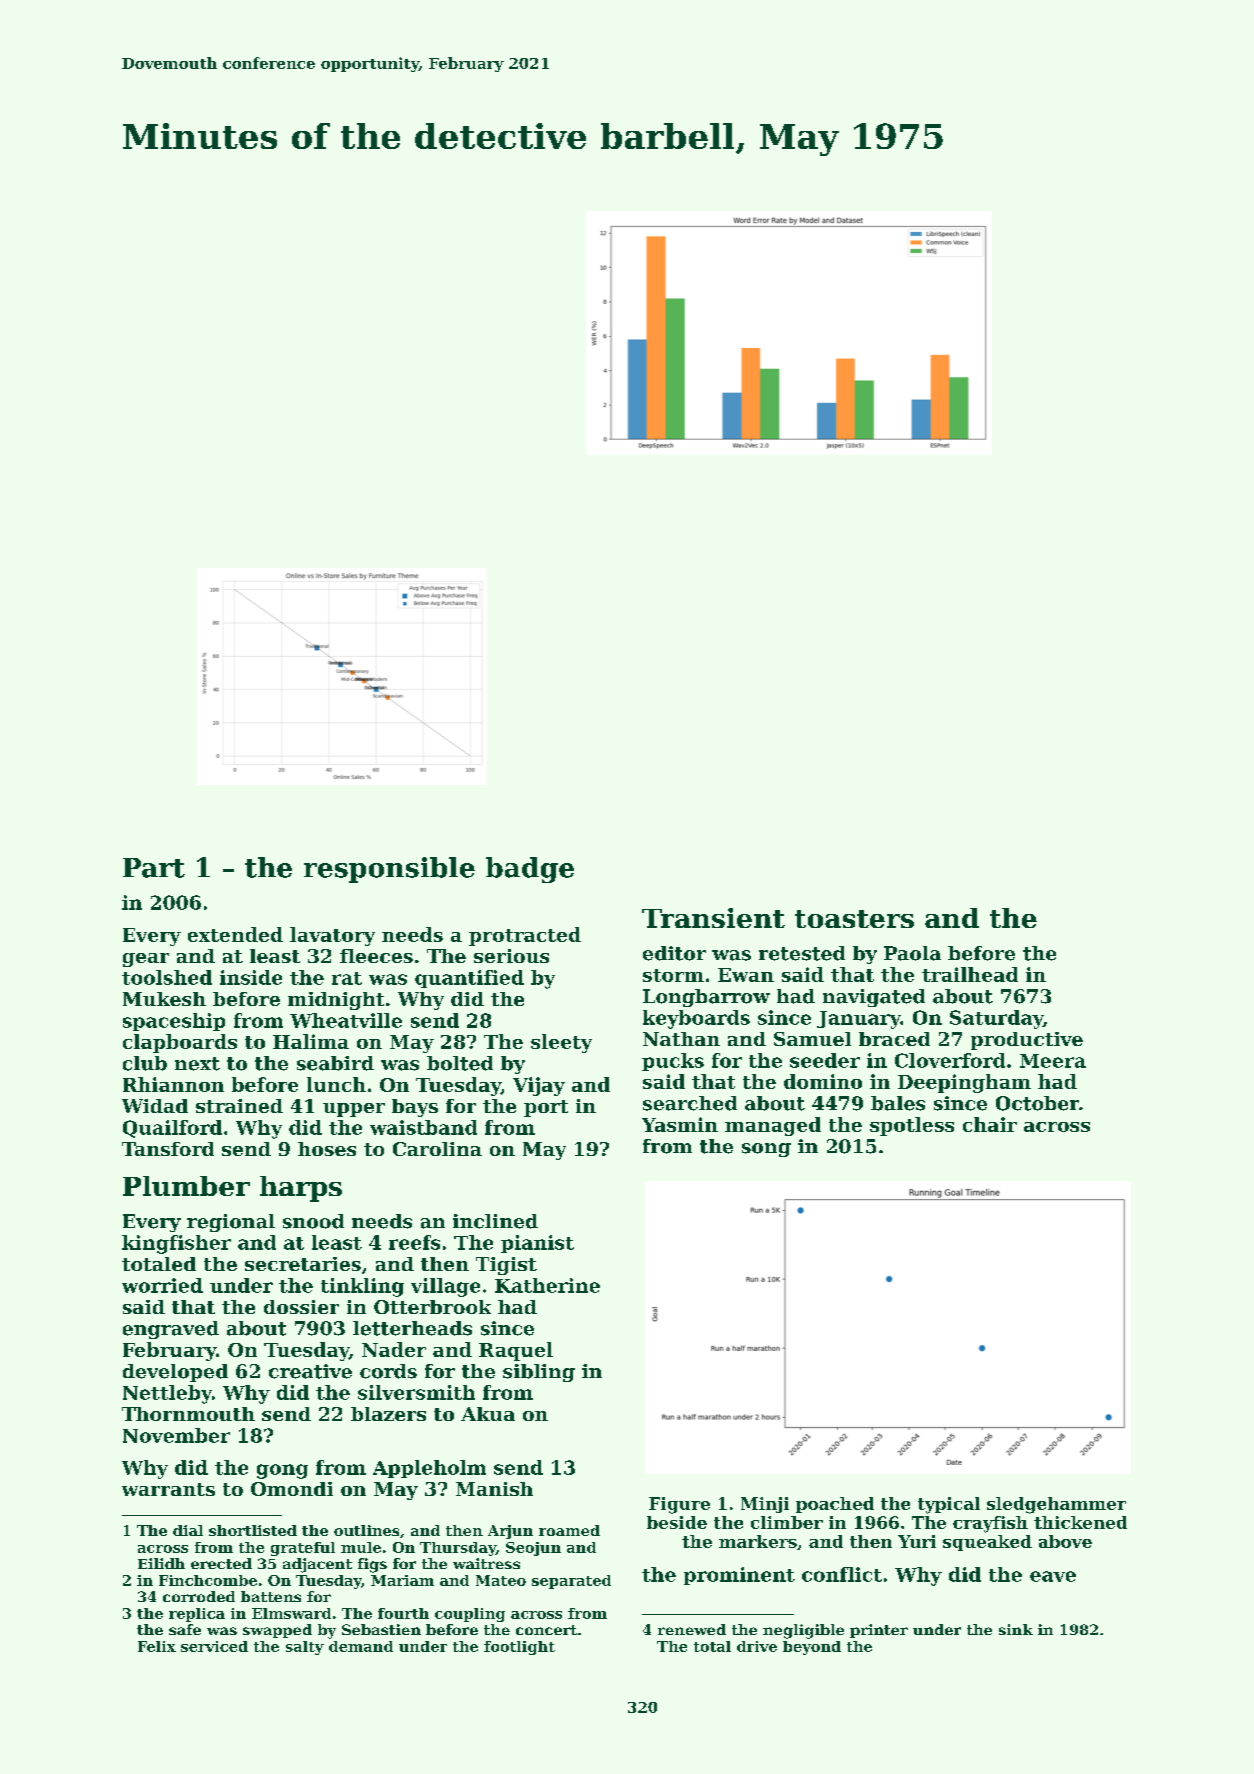  I want to click on beside, so click(677, 1522).
